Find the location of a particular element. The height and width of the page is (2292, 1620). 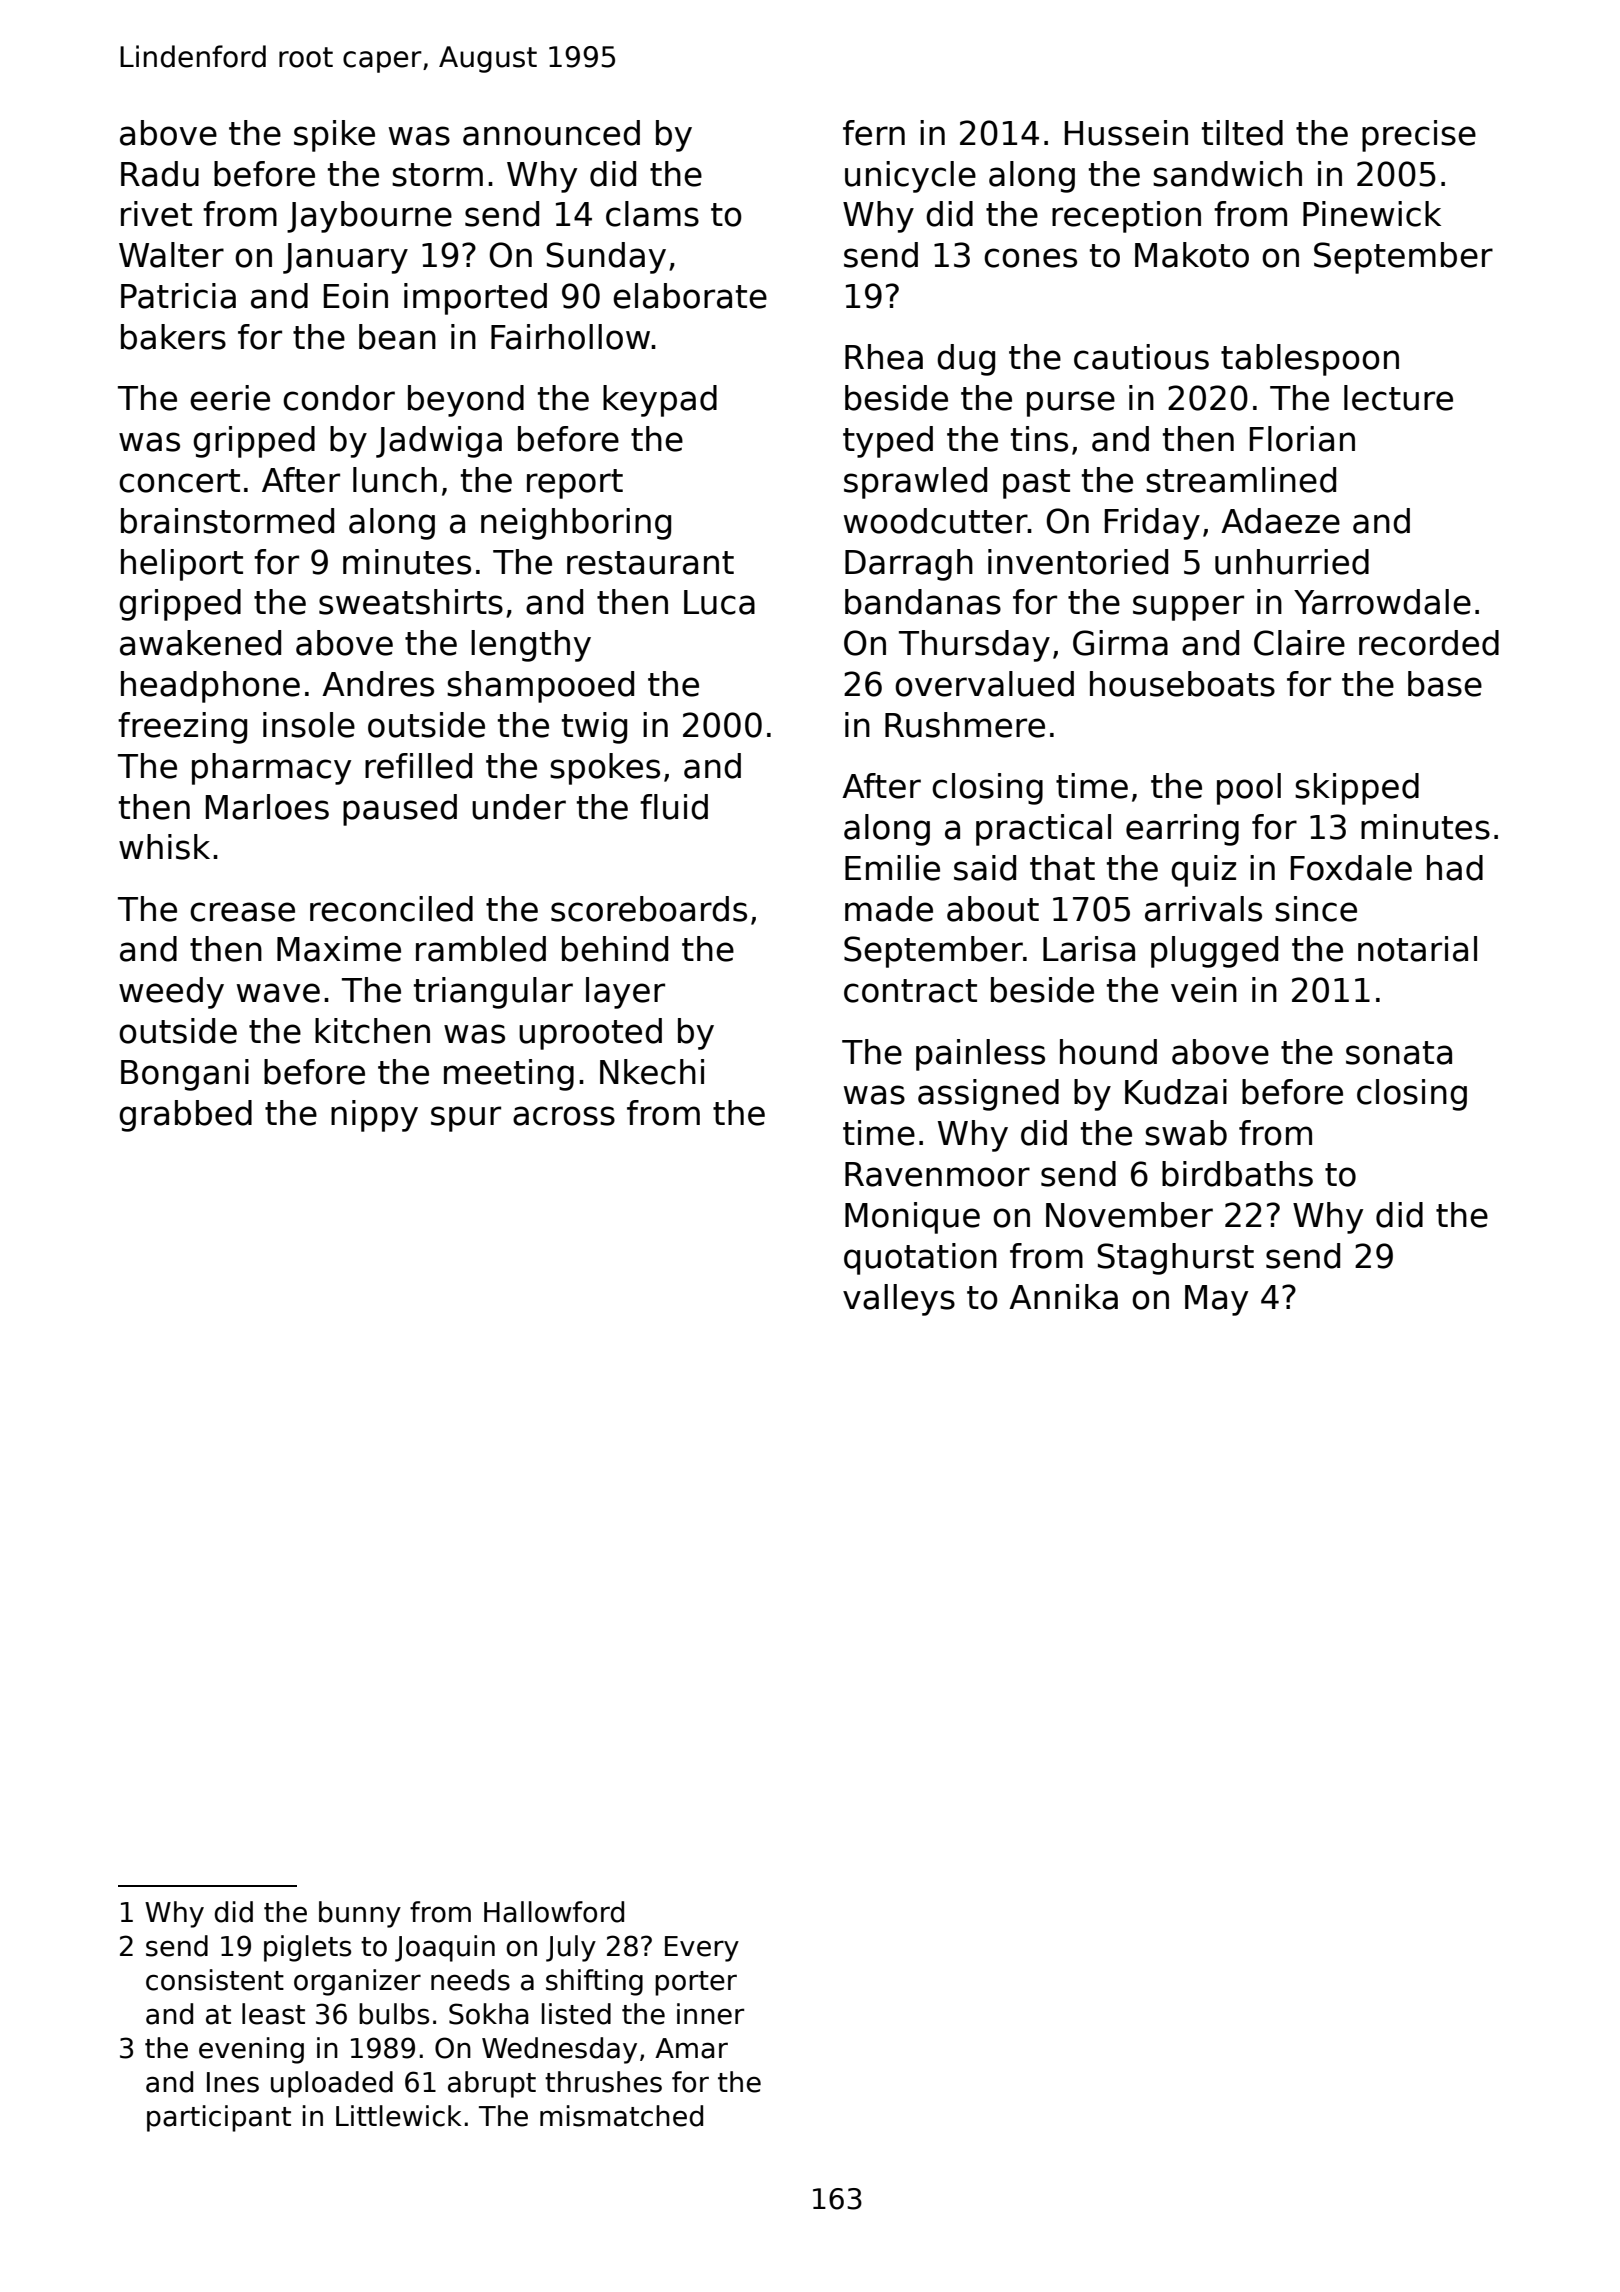

grabbed is located at coordinates (185, 1116).
